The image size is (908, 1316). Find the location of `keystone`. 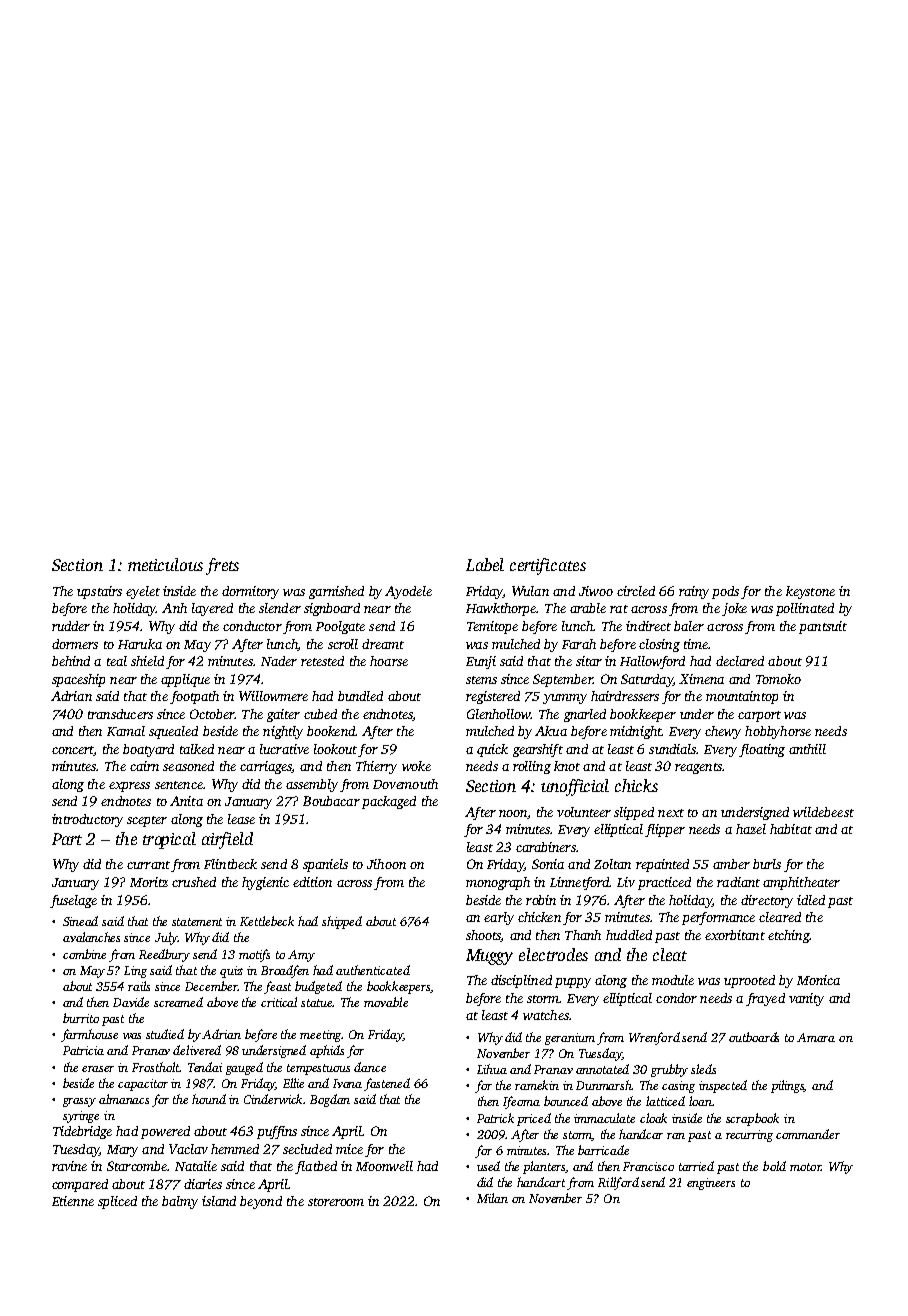

keystone is located at coordinates (810, 592).
